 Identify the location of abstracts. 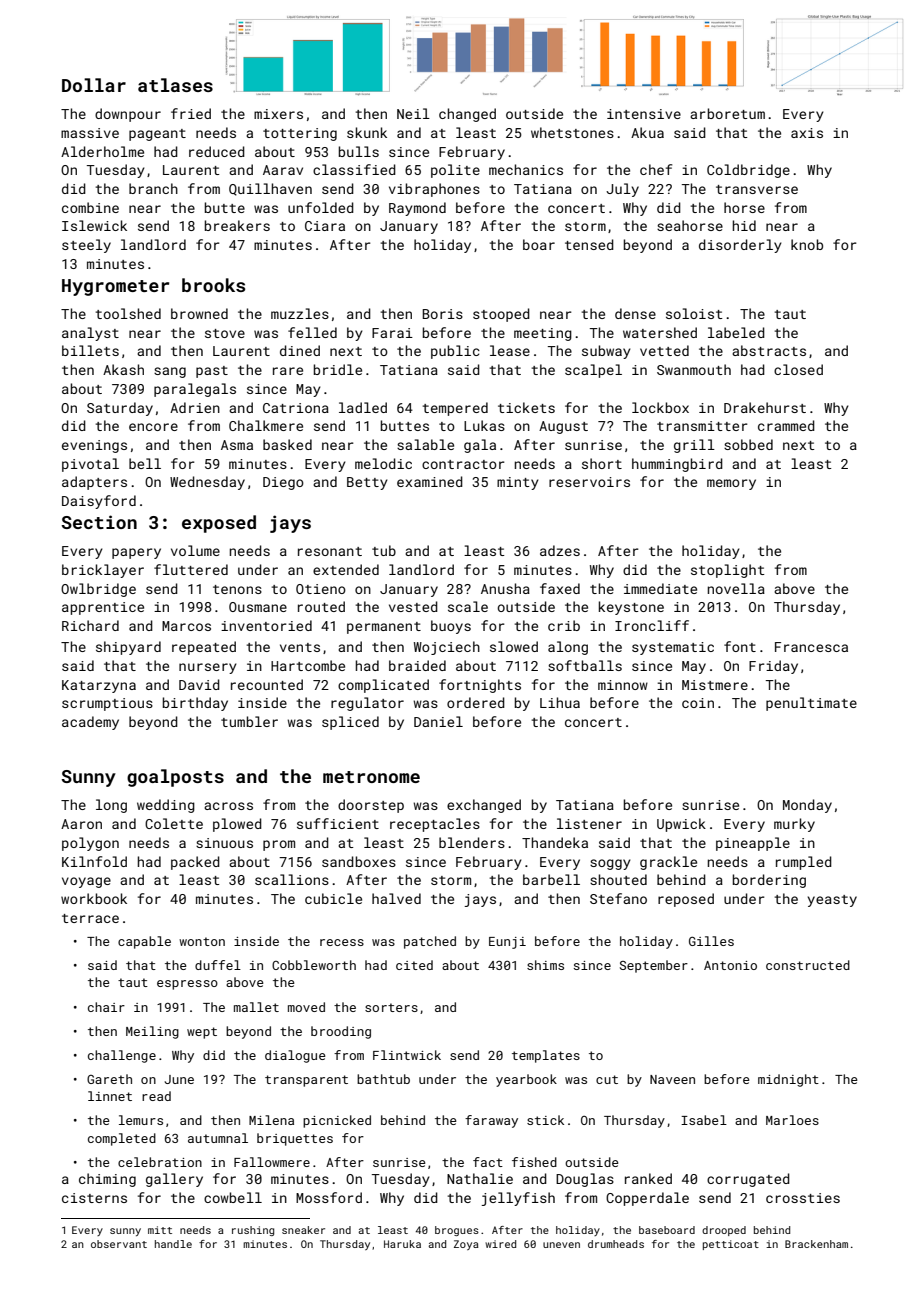
(769, 350).
